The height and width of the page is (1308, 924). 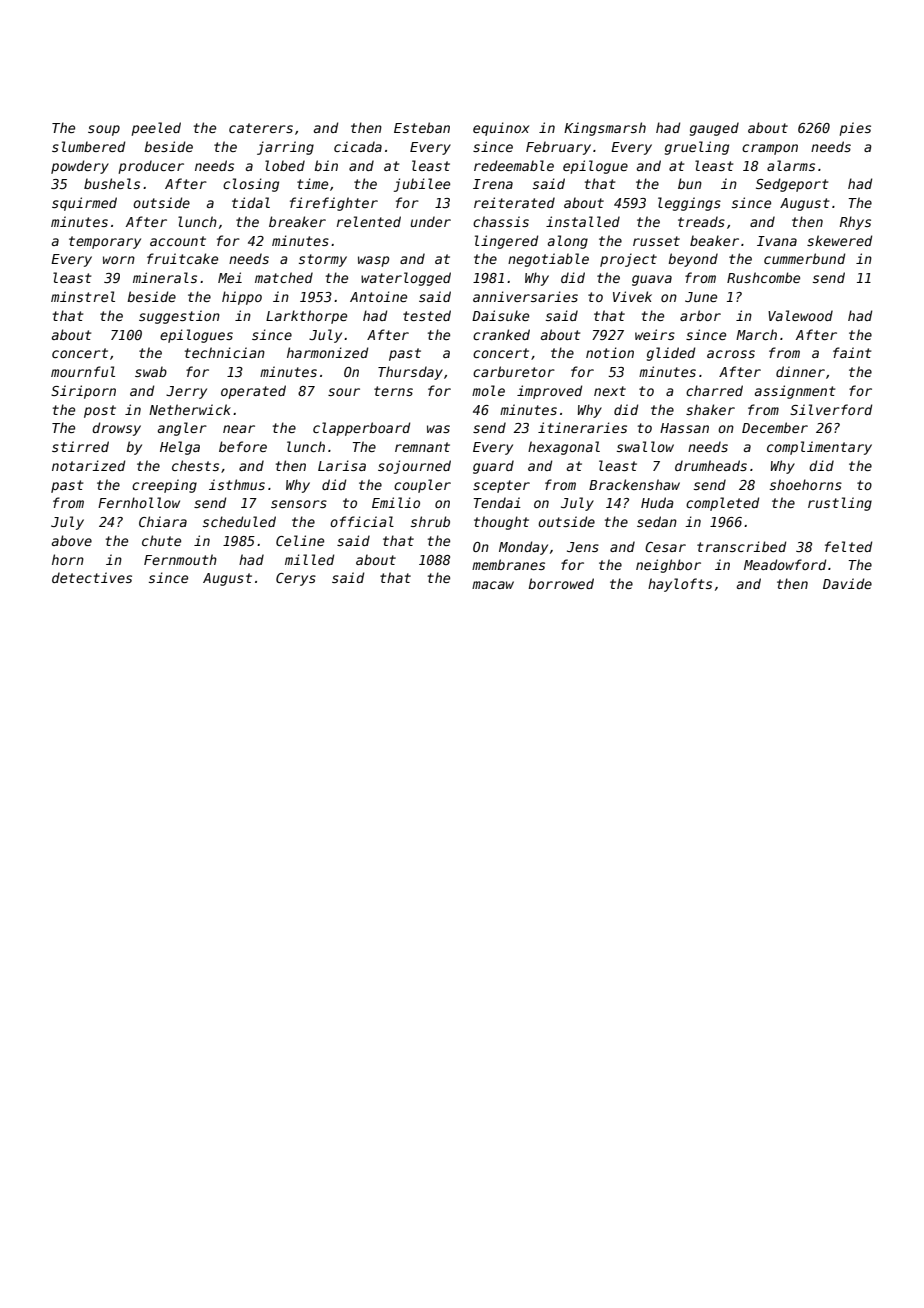 What do you see at coordinates (431, 221) in the page?
I see `under` at bounding box center [431, 221].
